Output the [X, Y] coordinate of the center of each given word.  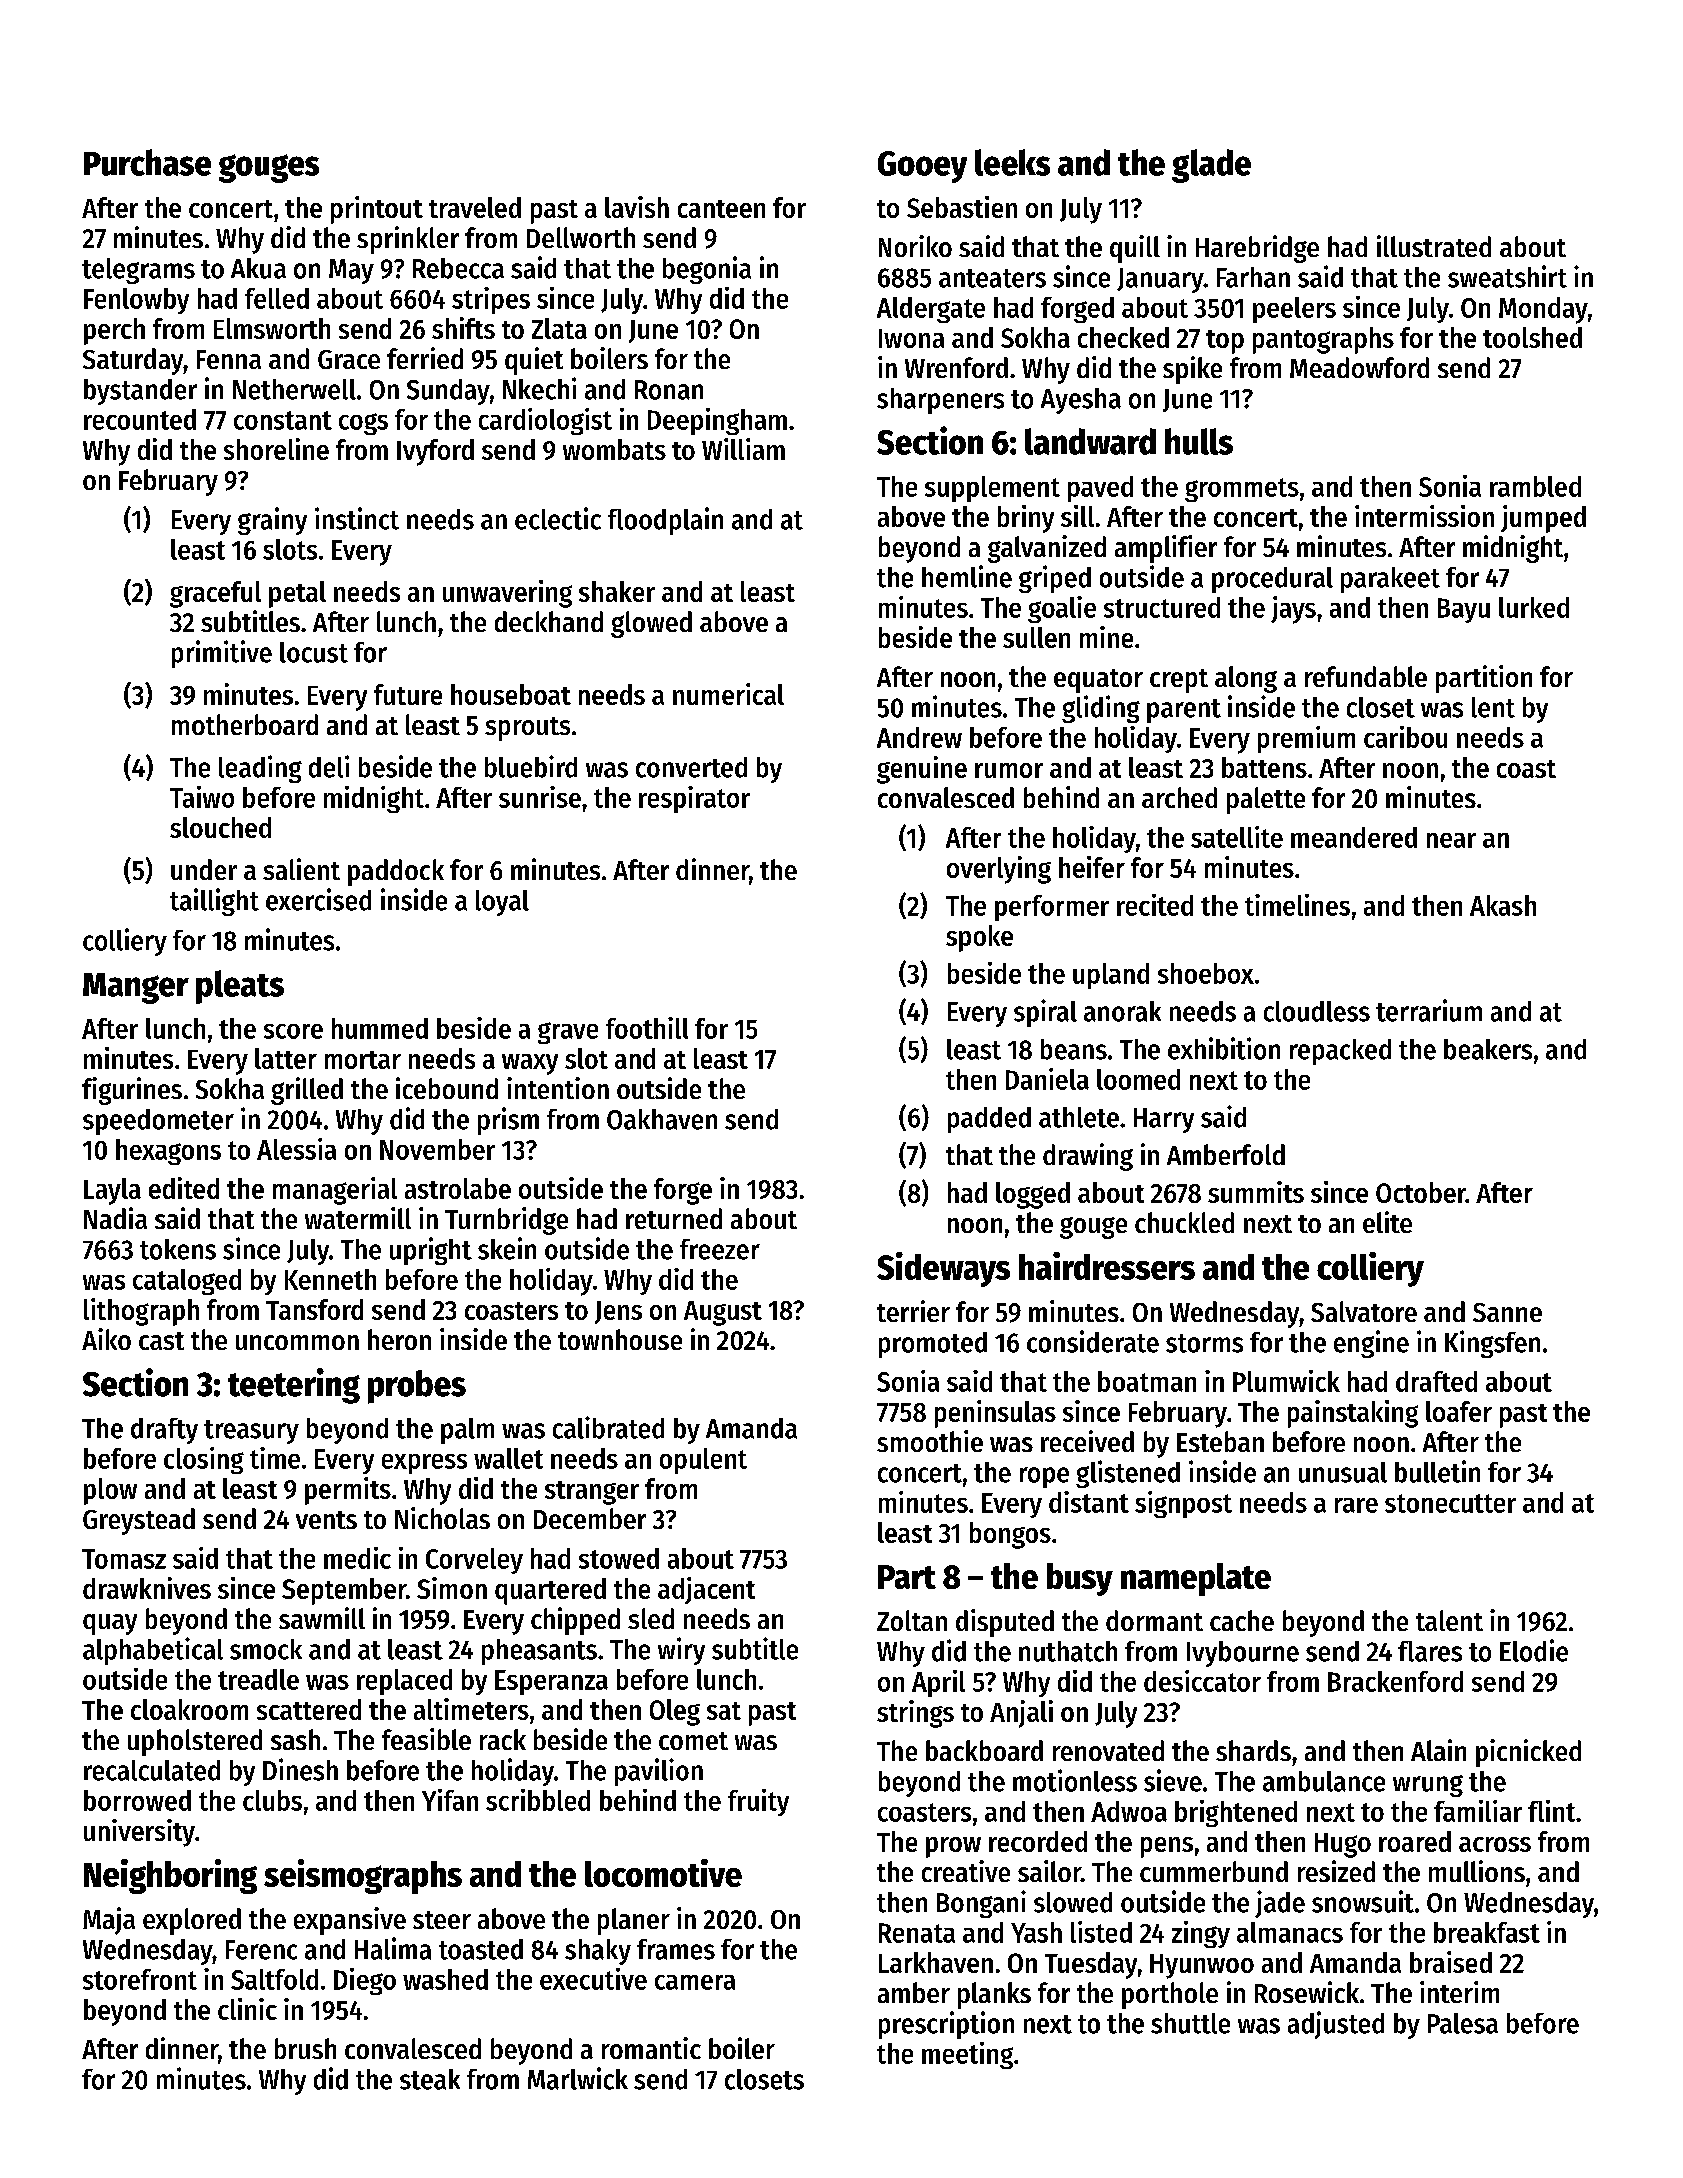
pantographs [1323, 340]
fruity [758, 1802]
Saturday [133, 361]
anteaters [992, 278]
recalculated [152, 1770]
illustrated [1434, 246]
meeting [967, 2055]
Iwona [911, 338]
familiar [1478, 1811]
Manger [136, 988]
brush [305, 2048]
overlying [999, 870]
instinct [357, 518]
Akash [1503, 905]
